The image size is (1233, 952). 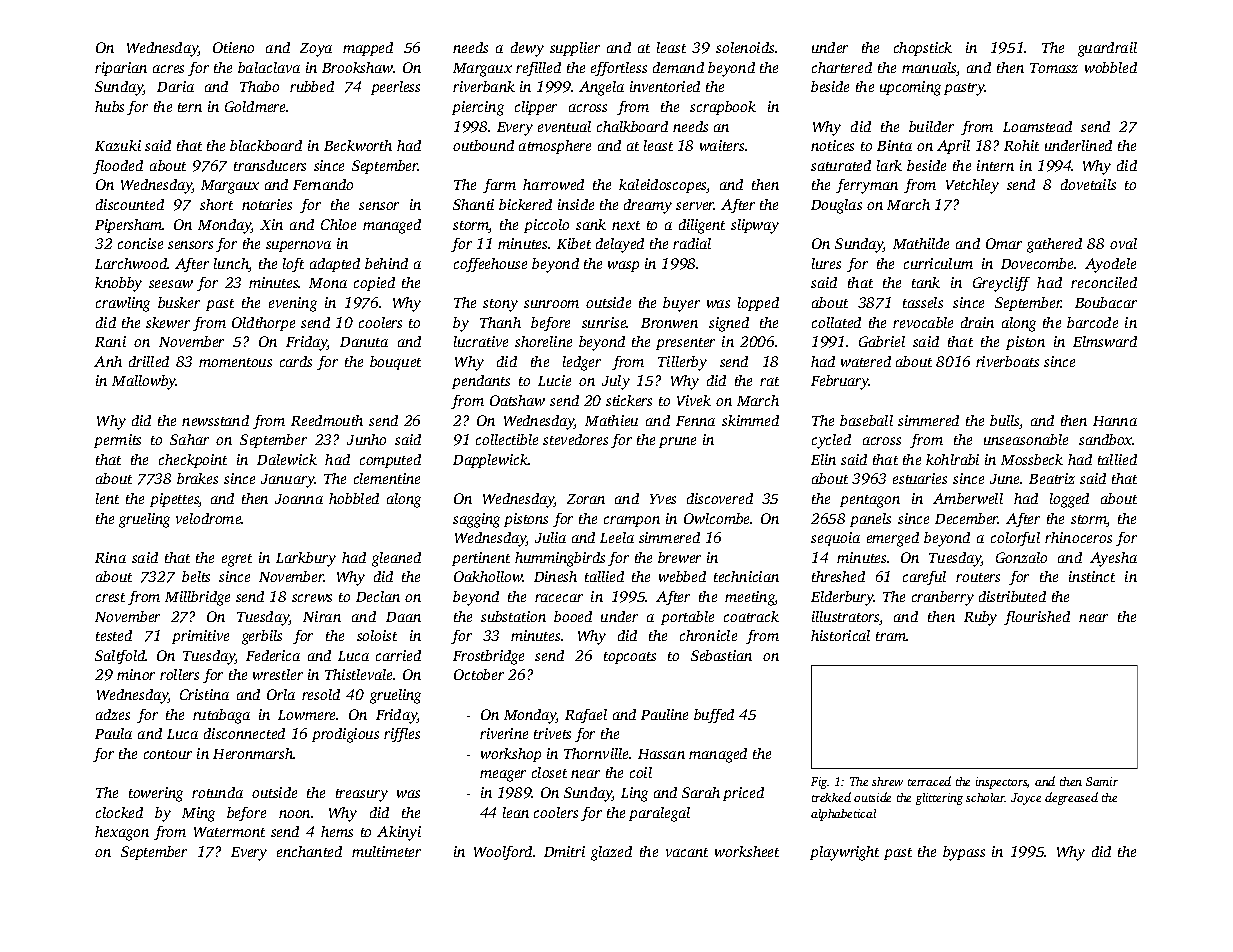 I want to click on colorful, so click(x=1015, y=539).
